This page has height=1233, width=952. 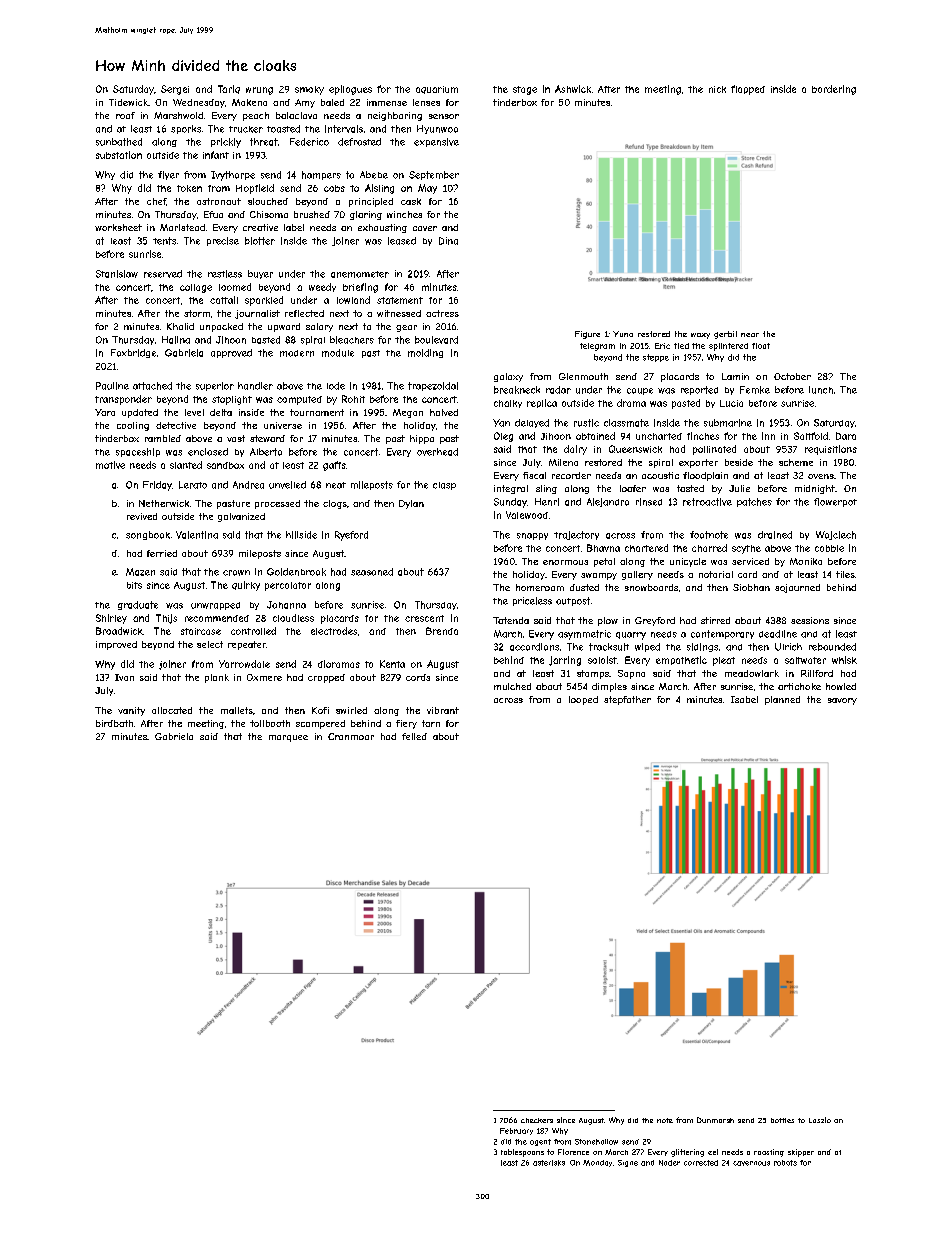 I want to click on aquarium, so click(x=437, y=90).
